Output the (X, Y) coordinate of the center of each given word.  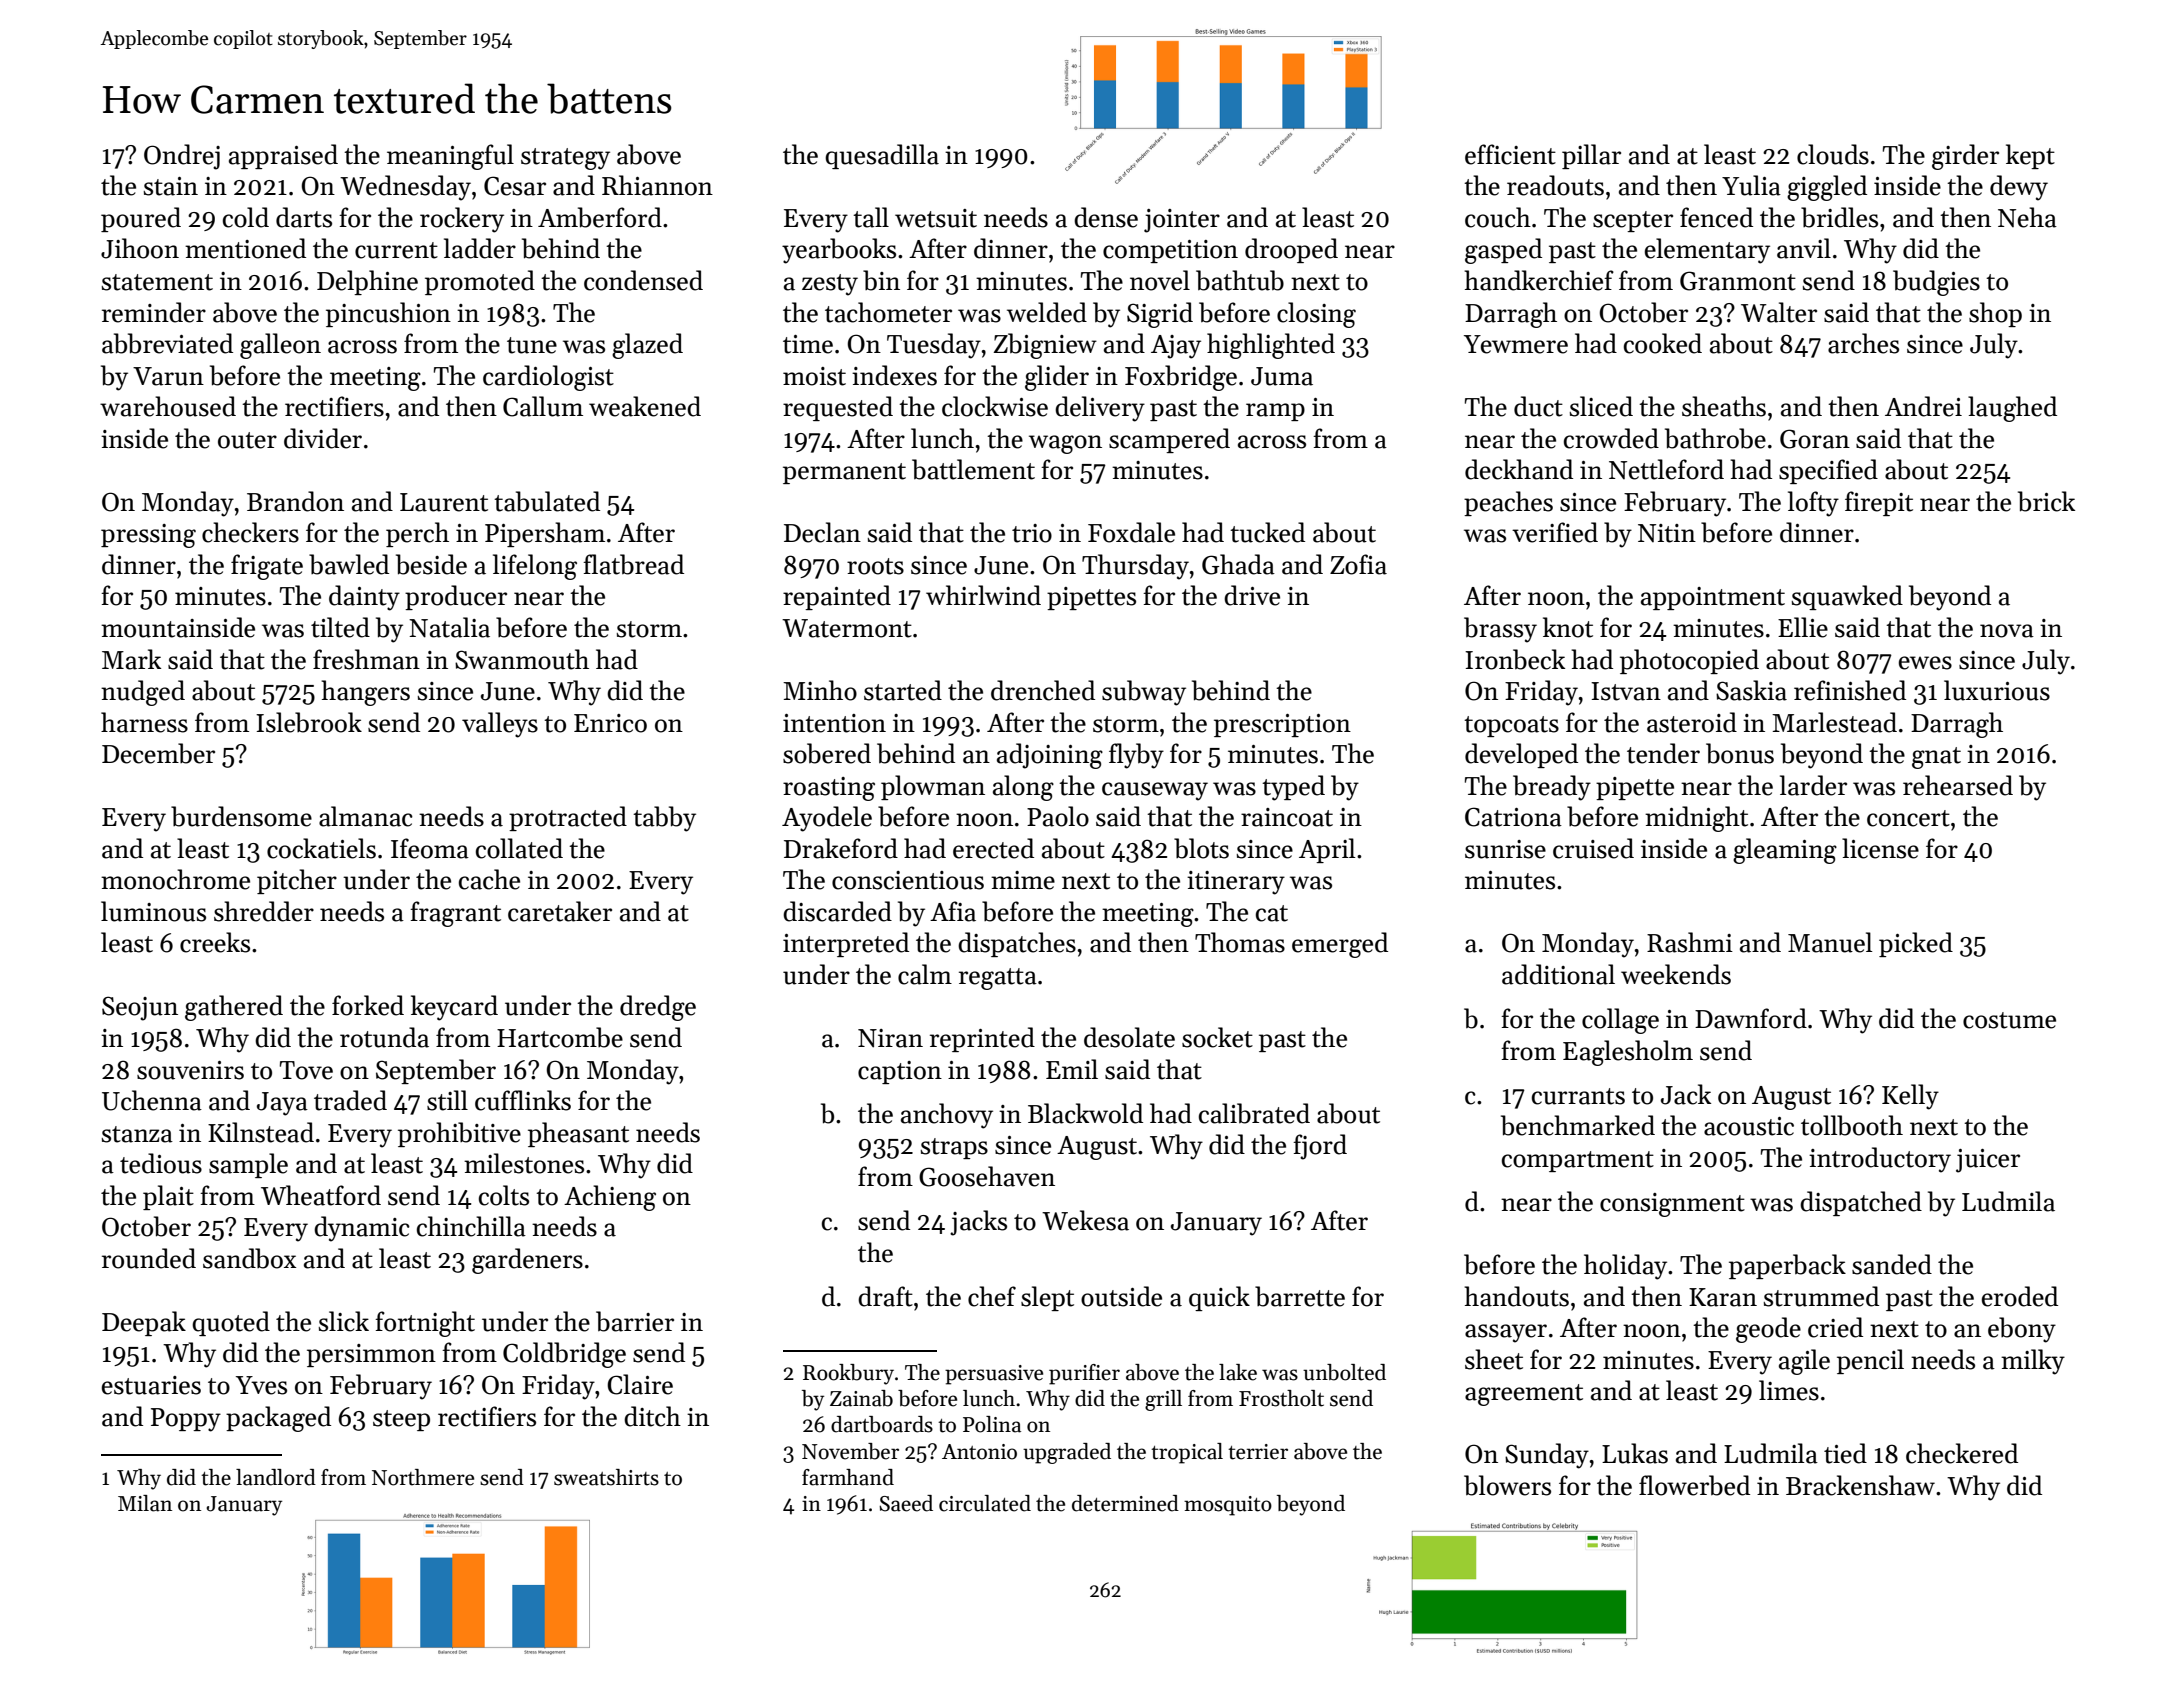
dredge (658, 1008)
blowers (1507, 1485)
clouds (1833, 154)
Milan (145, 1503)
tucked (1267, 532)
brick (2046, 501)
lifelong (535, 567)
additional (1558, 974)
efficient (1510, 154)
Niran (890, 1038)
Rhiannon (657, 185)
